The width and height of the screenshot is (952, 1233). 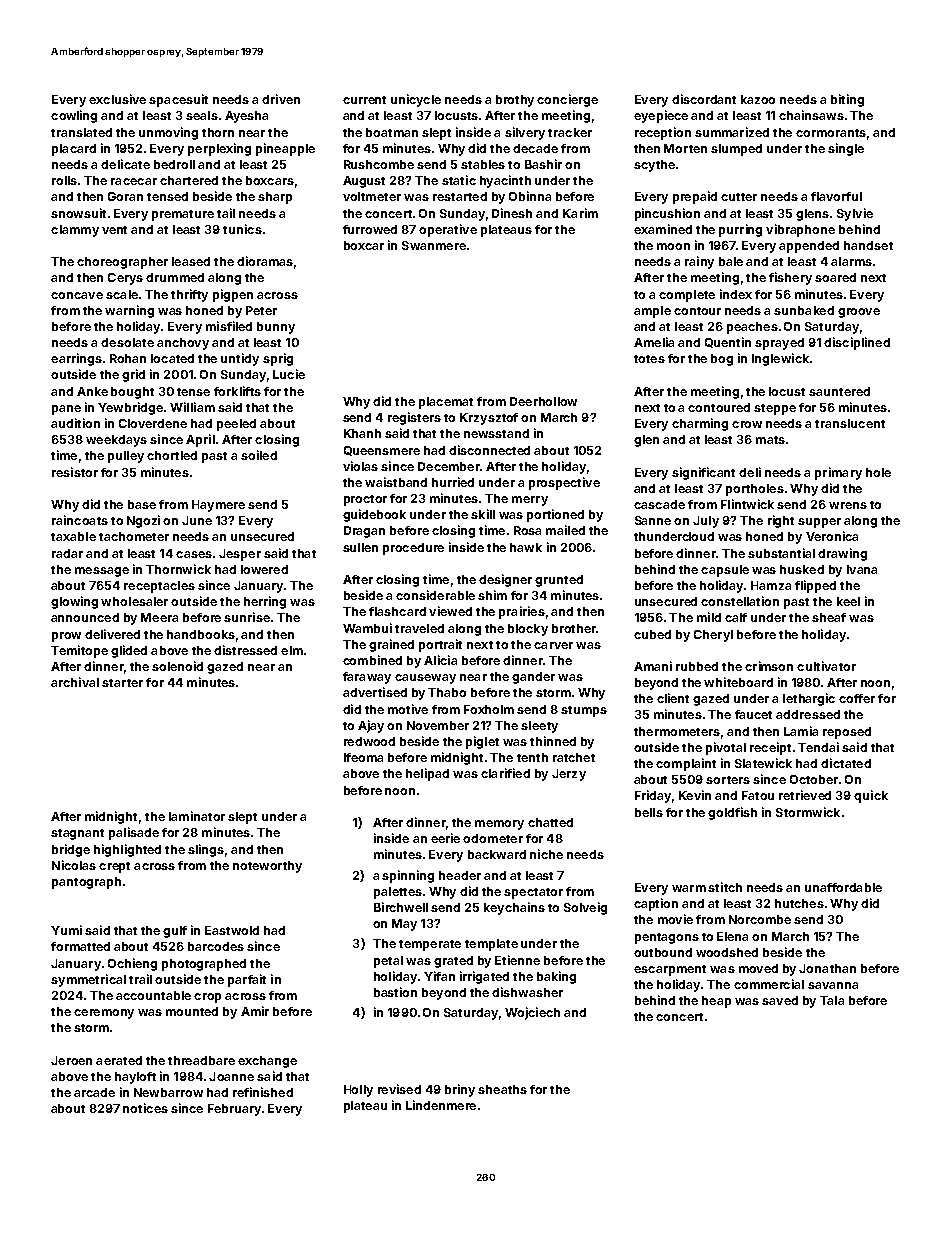 I want to click on registers, so click(x=414, y=418).
